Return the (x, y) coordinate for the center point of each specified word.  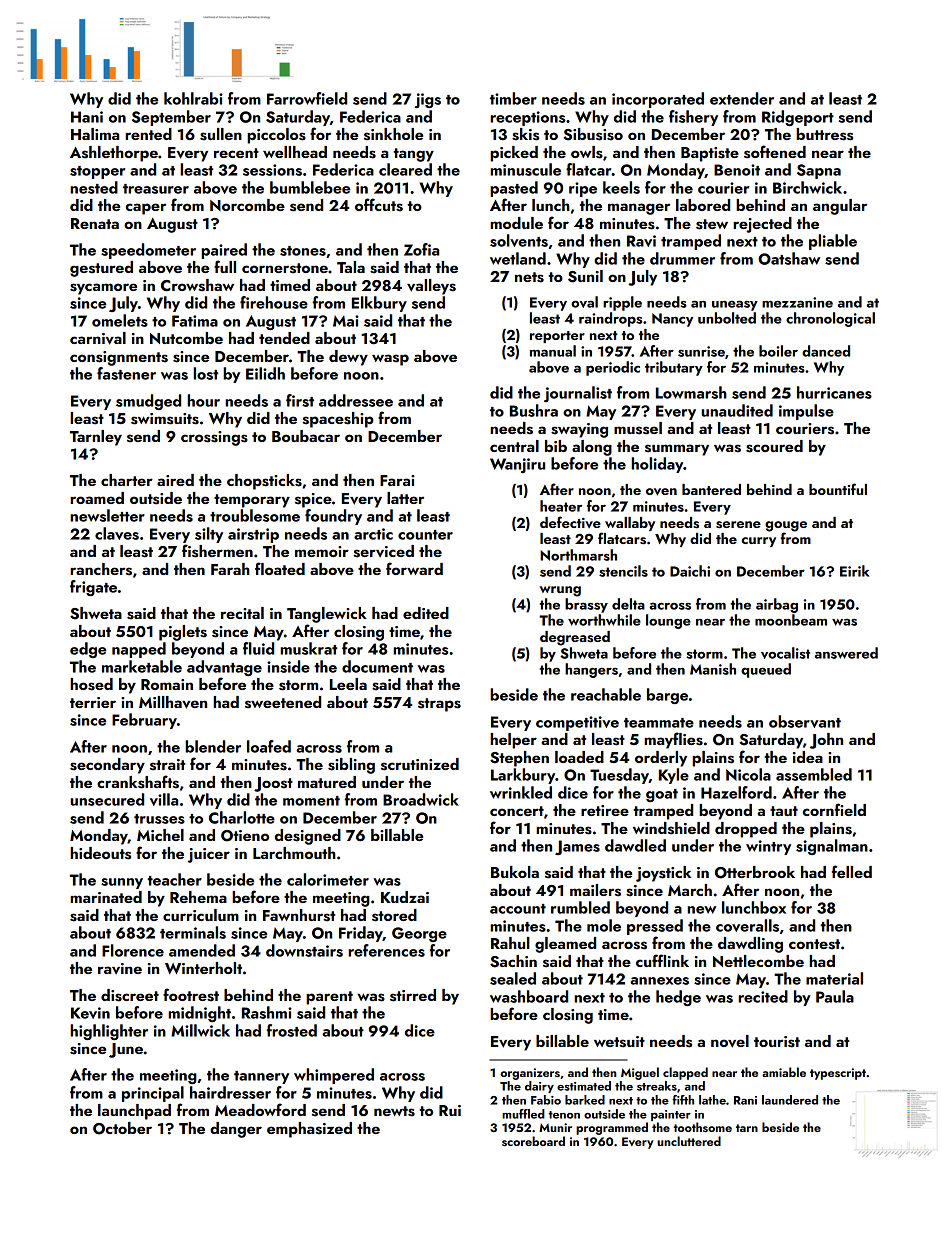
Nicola (748, 774)
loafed (269, 746)
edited (426, 613)
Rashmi (267, 1012)
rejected (762, 225)
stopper (97, 172)
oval (584, 302)
